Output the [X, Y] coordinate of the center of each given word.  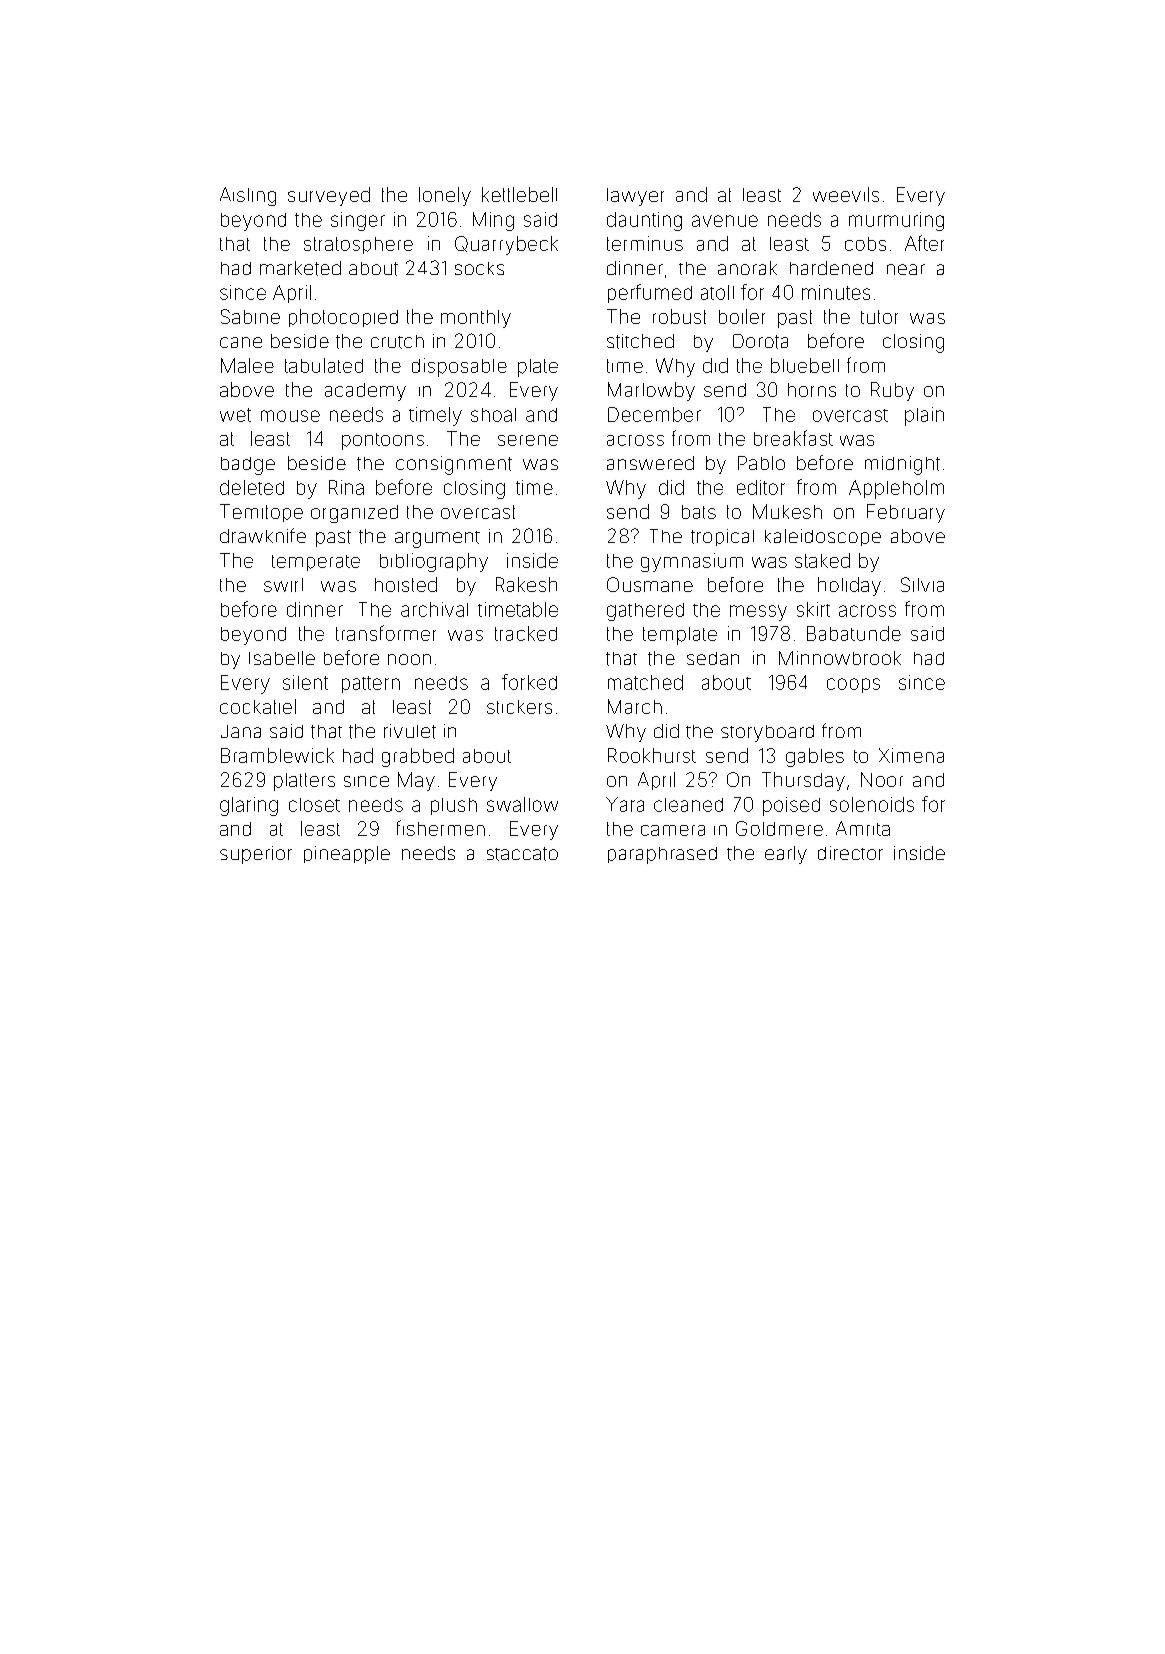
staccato [522, 854]
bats [699, 512]
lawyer [635, 197]
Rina [346, 487]
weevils [846, 194]
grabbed [418, 757]
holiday [849, 586]
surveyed [329, 196]
